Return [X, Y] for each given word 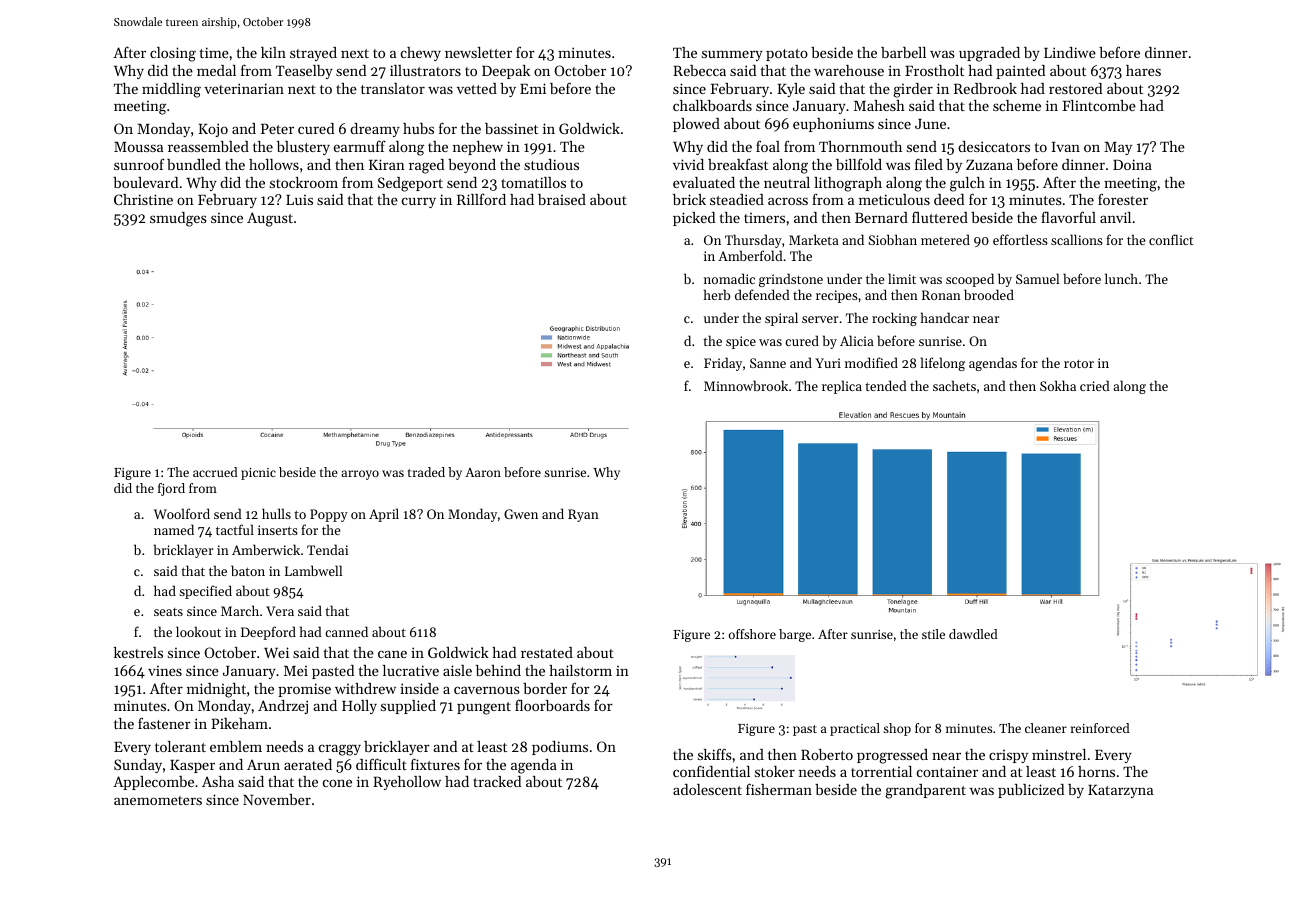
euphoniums [833, 125]
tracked [497, 781]
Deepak [506, 72]
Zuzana [989, 165]
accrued [215, 472]
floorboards [552, 705]
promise [304, 690]
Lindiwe [1070, 52]
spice [741, 342]
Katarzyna [1120, 791]
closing [173, 54]
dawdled [973, 634]
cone [337, 783]
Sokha [1058, 385]
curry [419, 203]
